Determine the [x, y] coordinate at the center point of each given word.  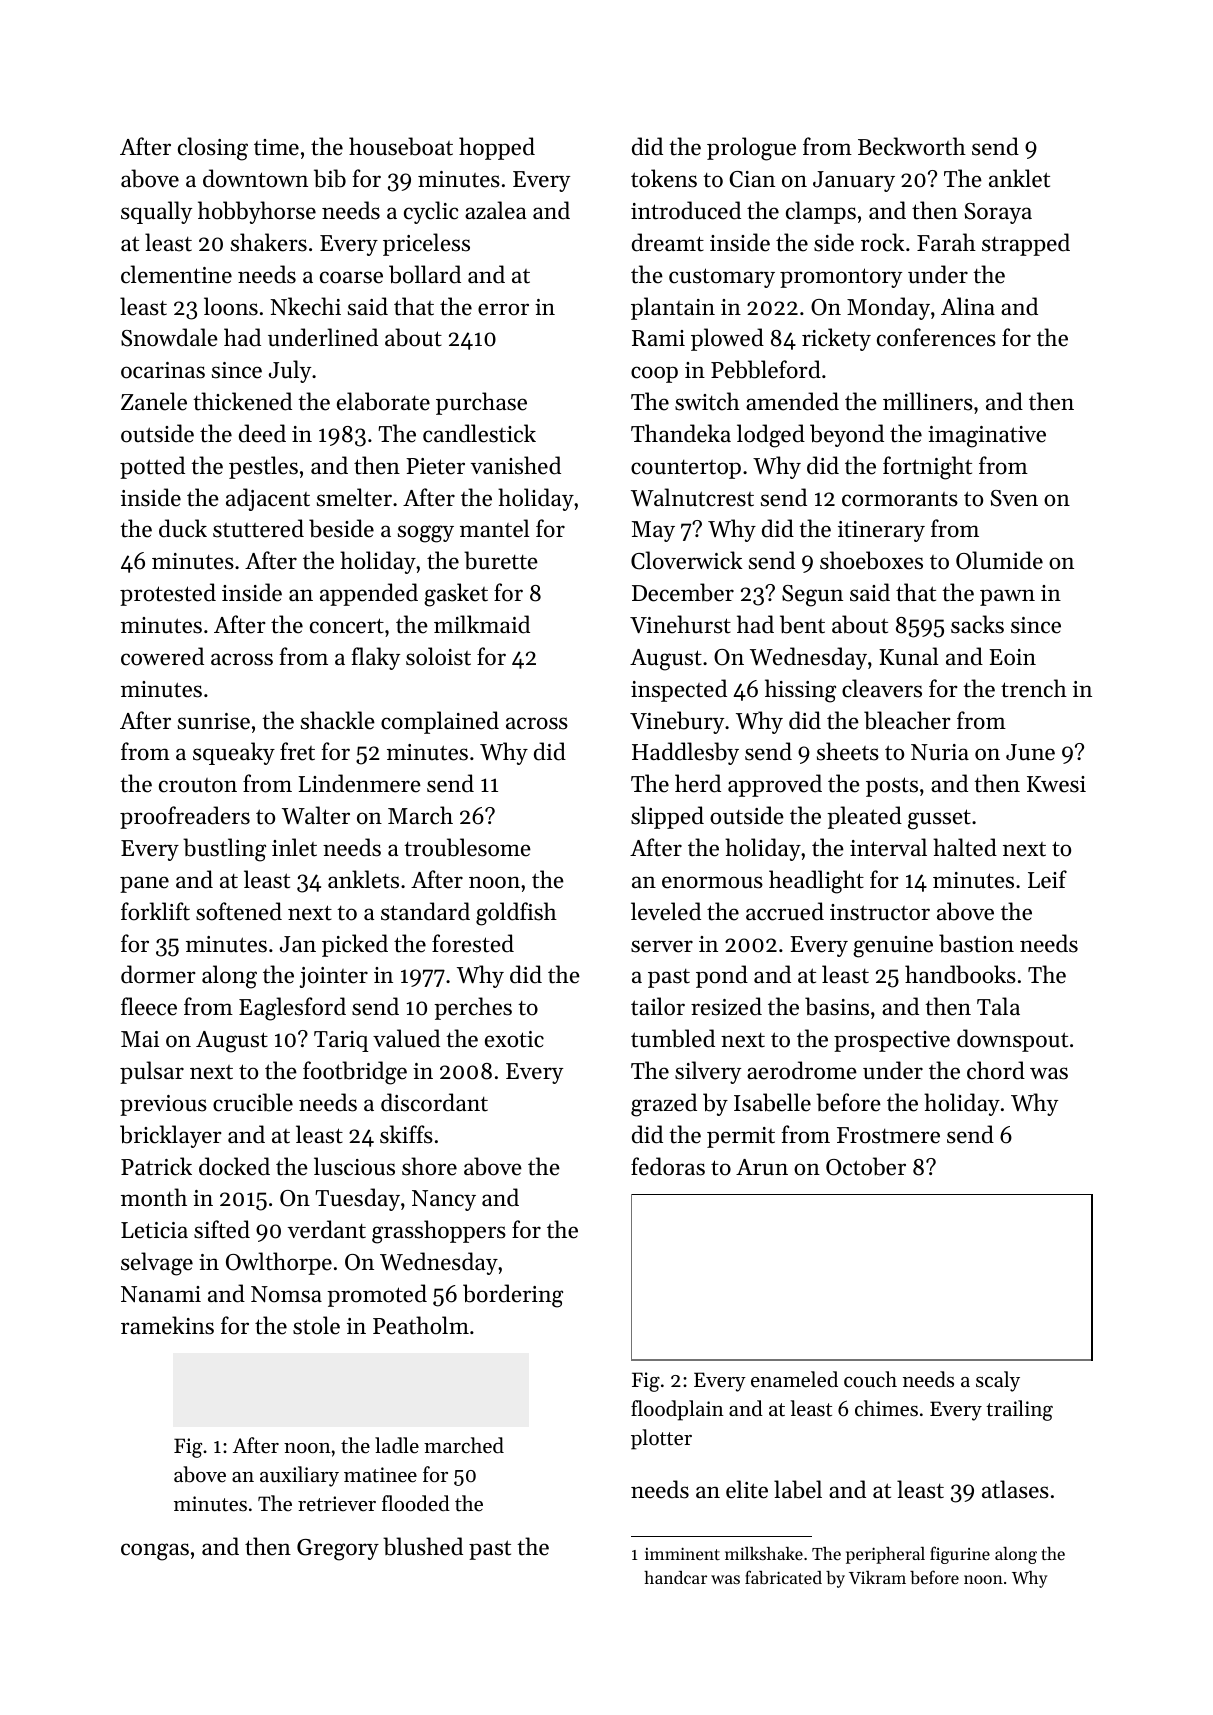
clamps [821, 212]
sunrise [214, 721]
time [276, 147]
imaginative [987, 437]
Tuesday [357, 1199]
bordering [513, 1296]
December [683, 592]
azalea [495, 210]
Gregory [338, 1550]
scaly [998, 1381]
